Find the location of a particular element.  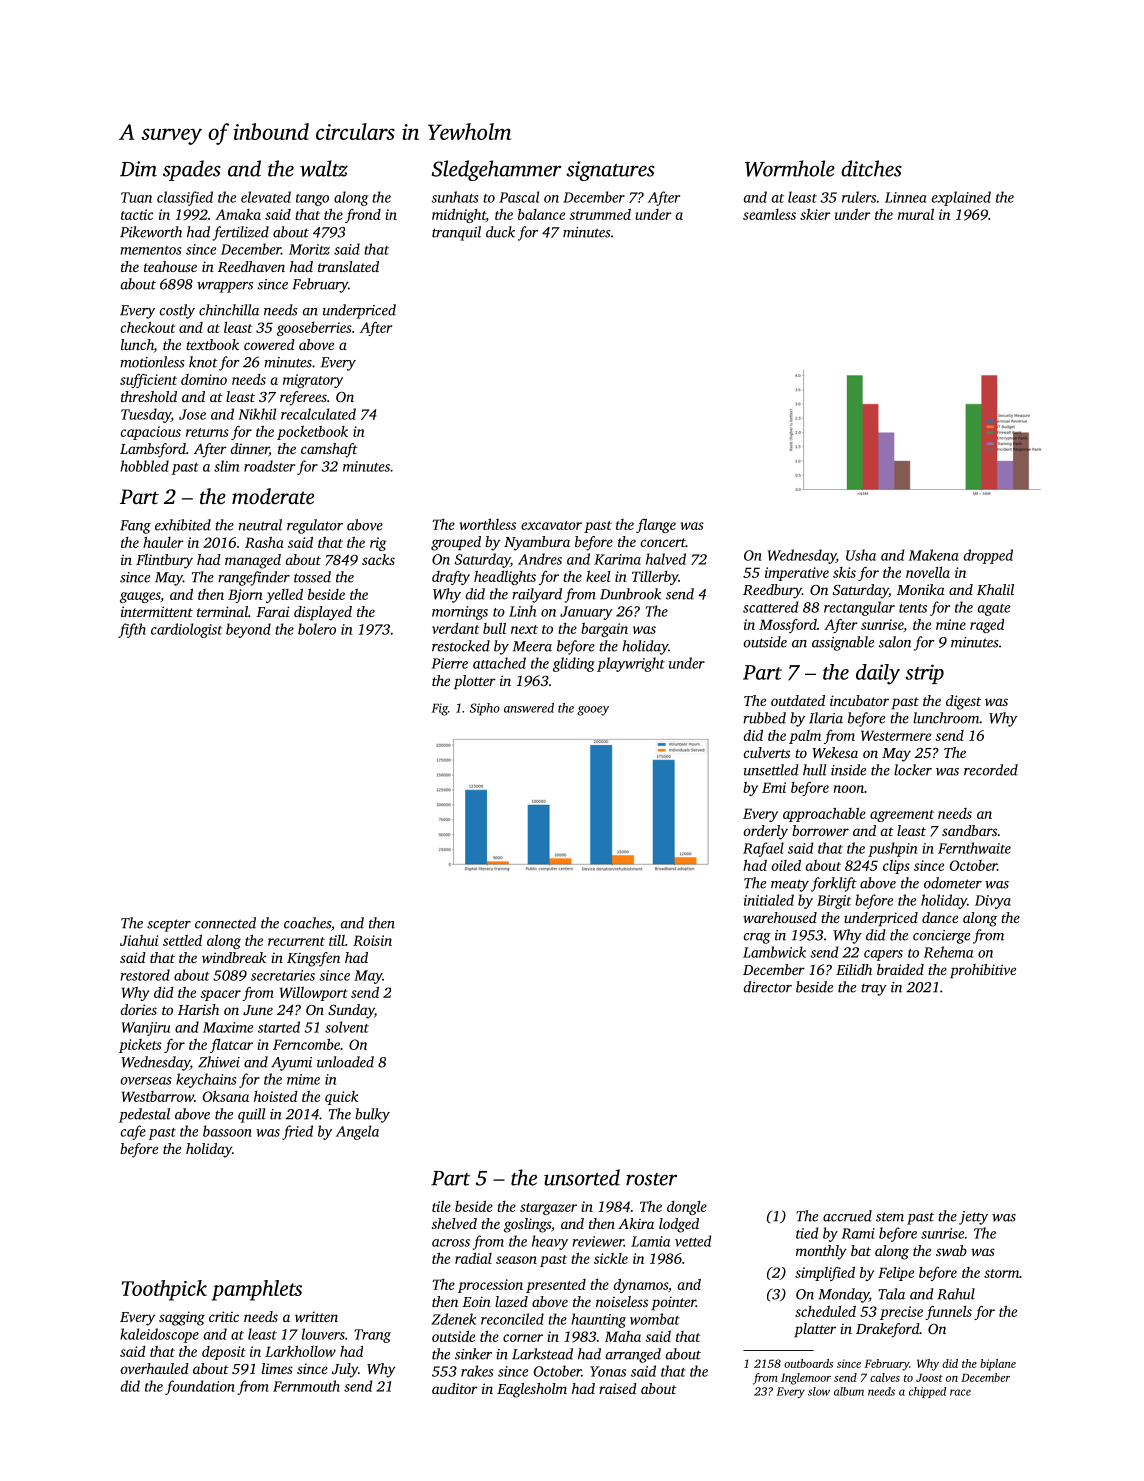

Wekesa is located at coordinates (835, 752).
